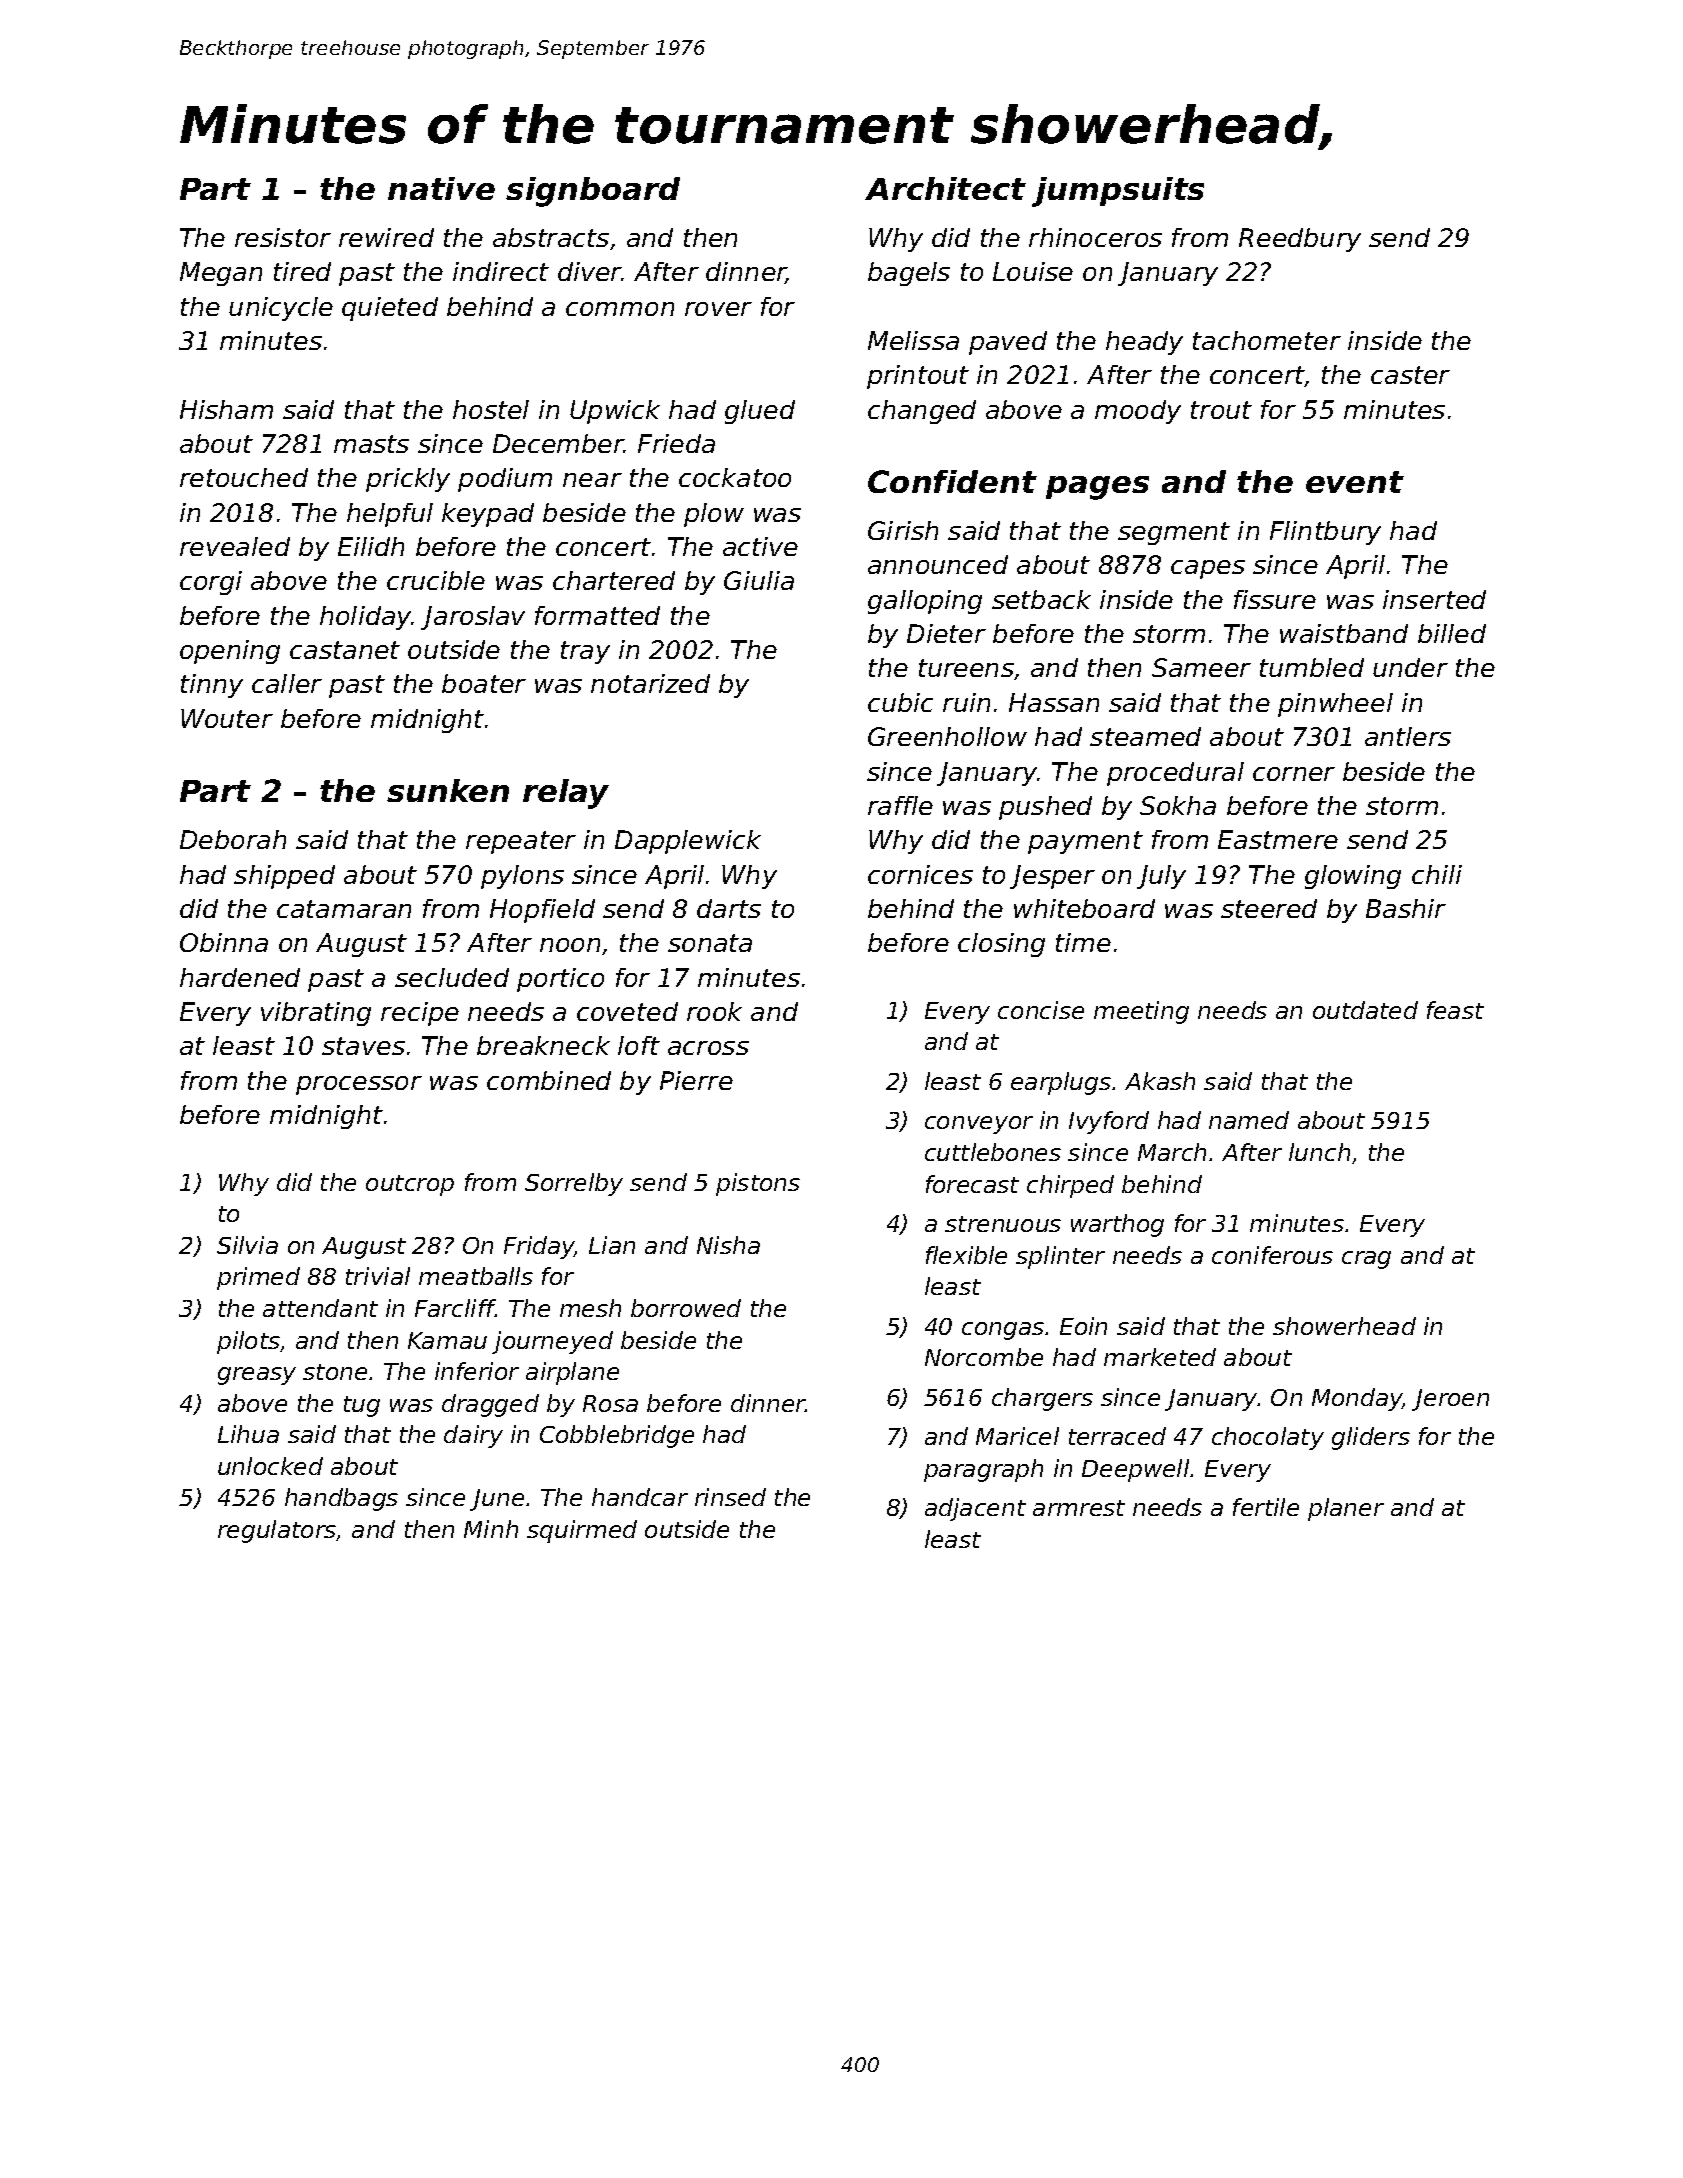 This screenshot has width=1683, height=2178. What do you see at coordinates (1410, 375) in the screenshot?
I see `caster` at bounding box center [1410, 375].
